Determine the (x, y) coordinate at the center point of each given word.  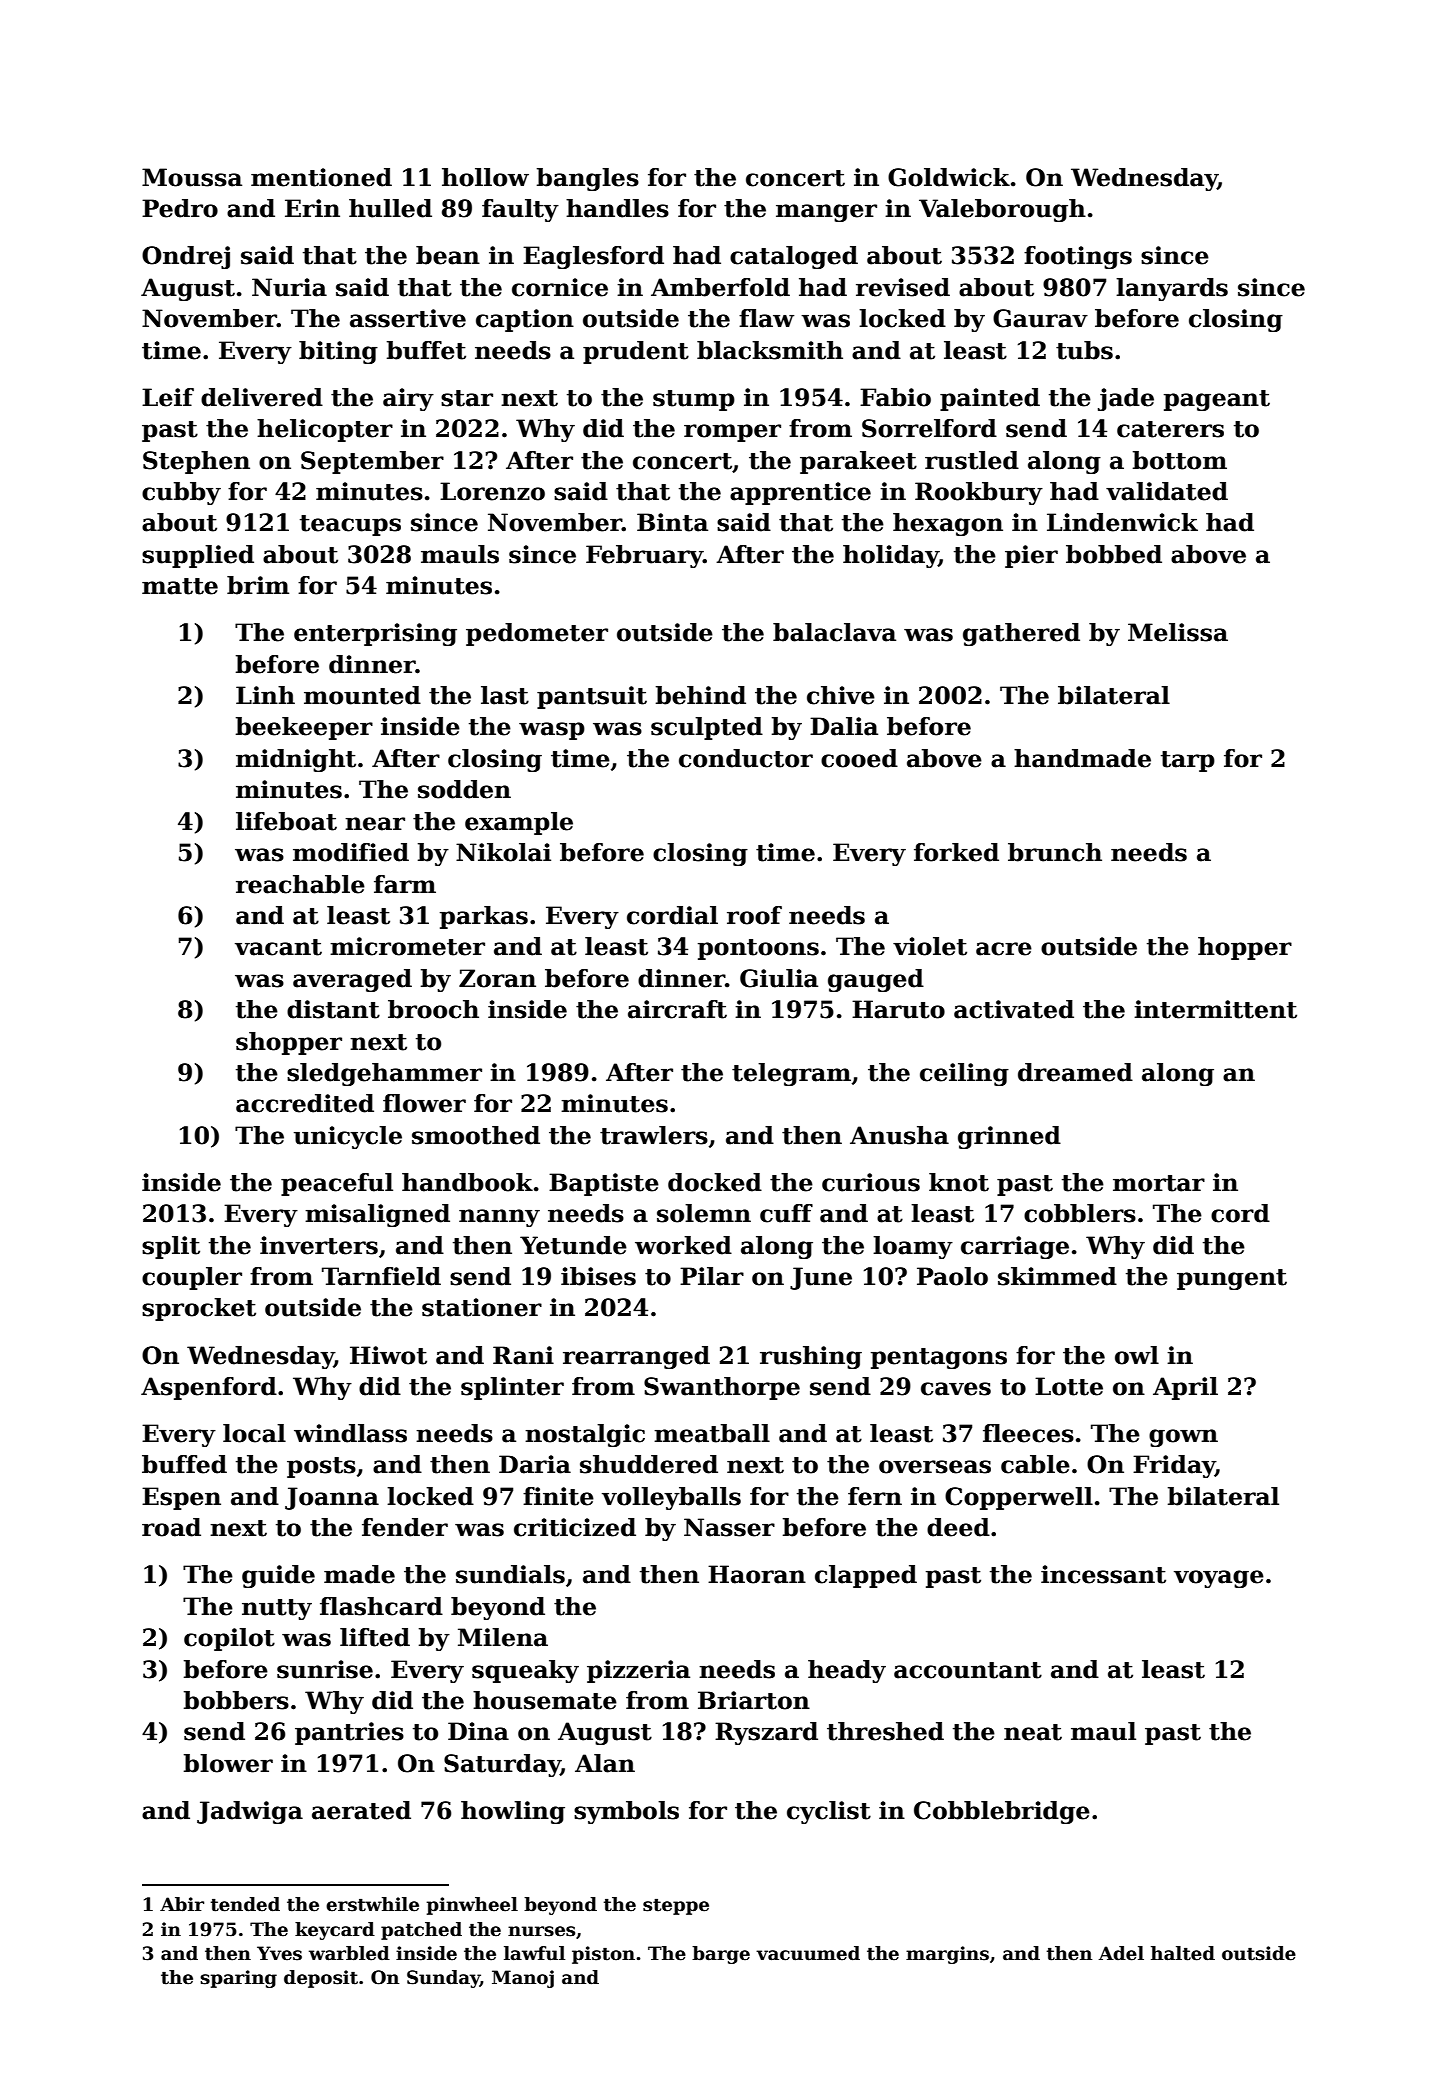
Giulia (779, 978)
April (1185, 1388)
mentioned (321, 177)
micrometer (407, 946)
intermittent (1215, 1009)
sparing (238, 1979)
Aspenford (209, 1388)
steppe (676, 1907)
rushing (811, 1357)
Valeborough (1002, 210)
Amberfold (720, 287)
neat (1033, 1732)
